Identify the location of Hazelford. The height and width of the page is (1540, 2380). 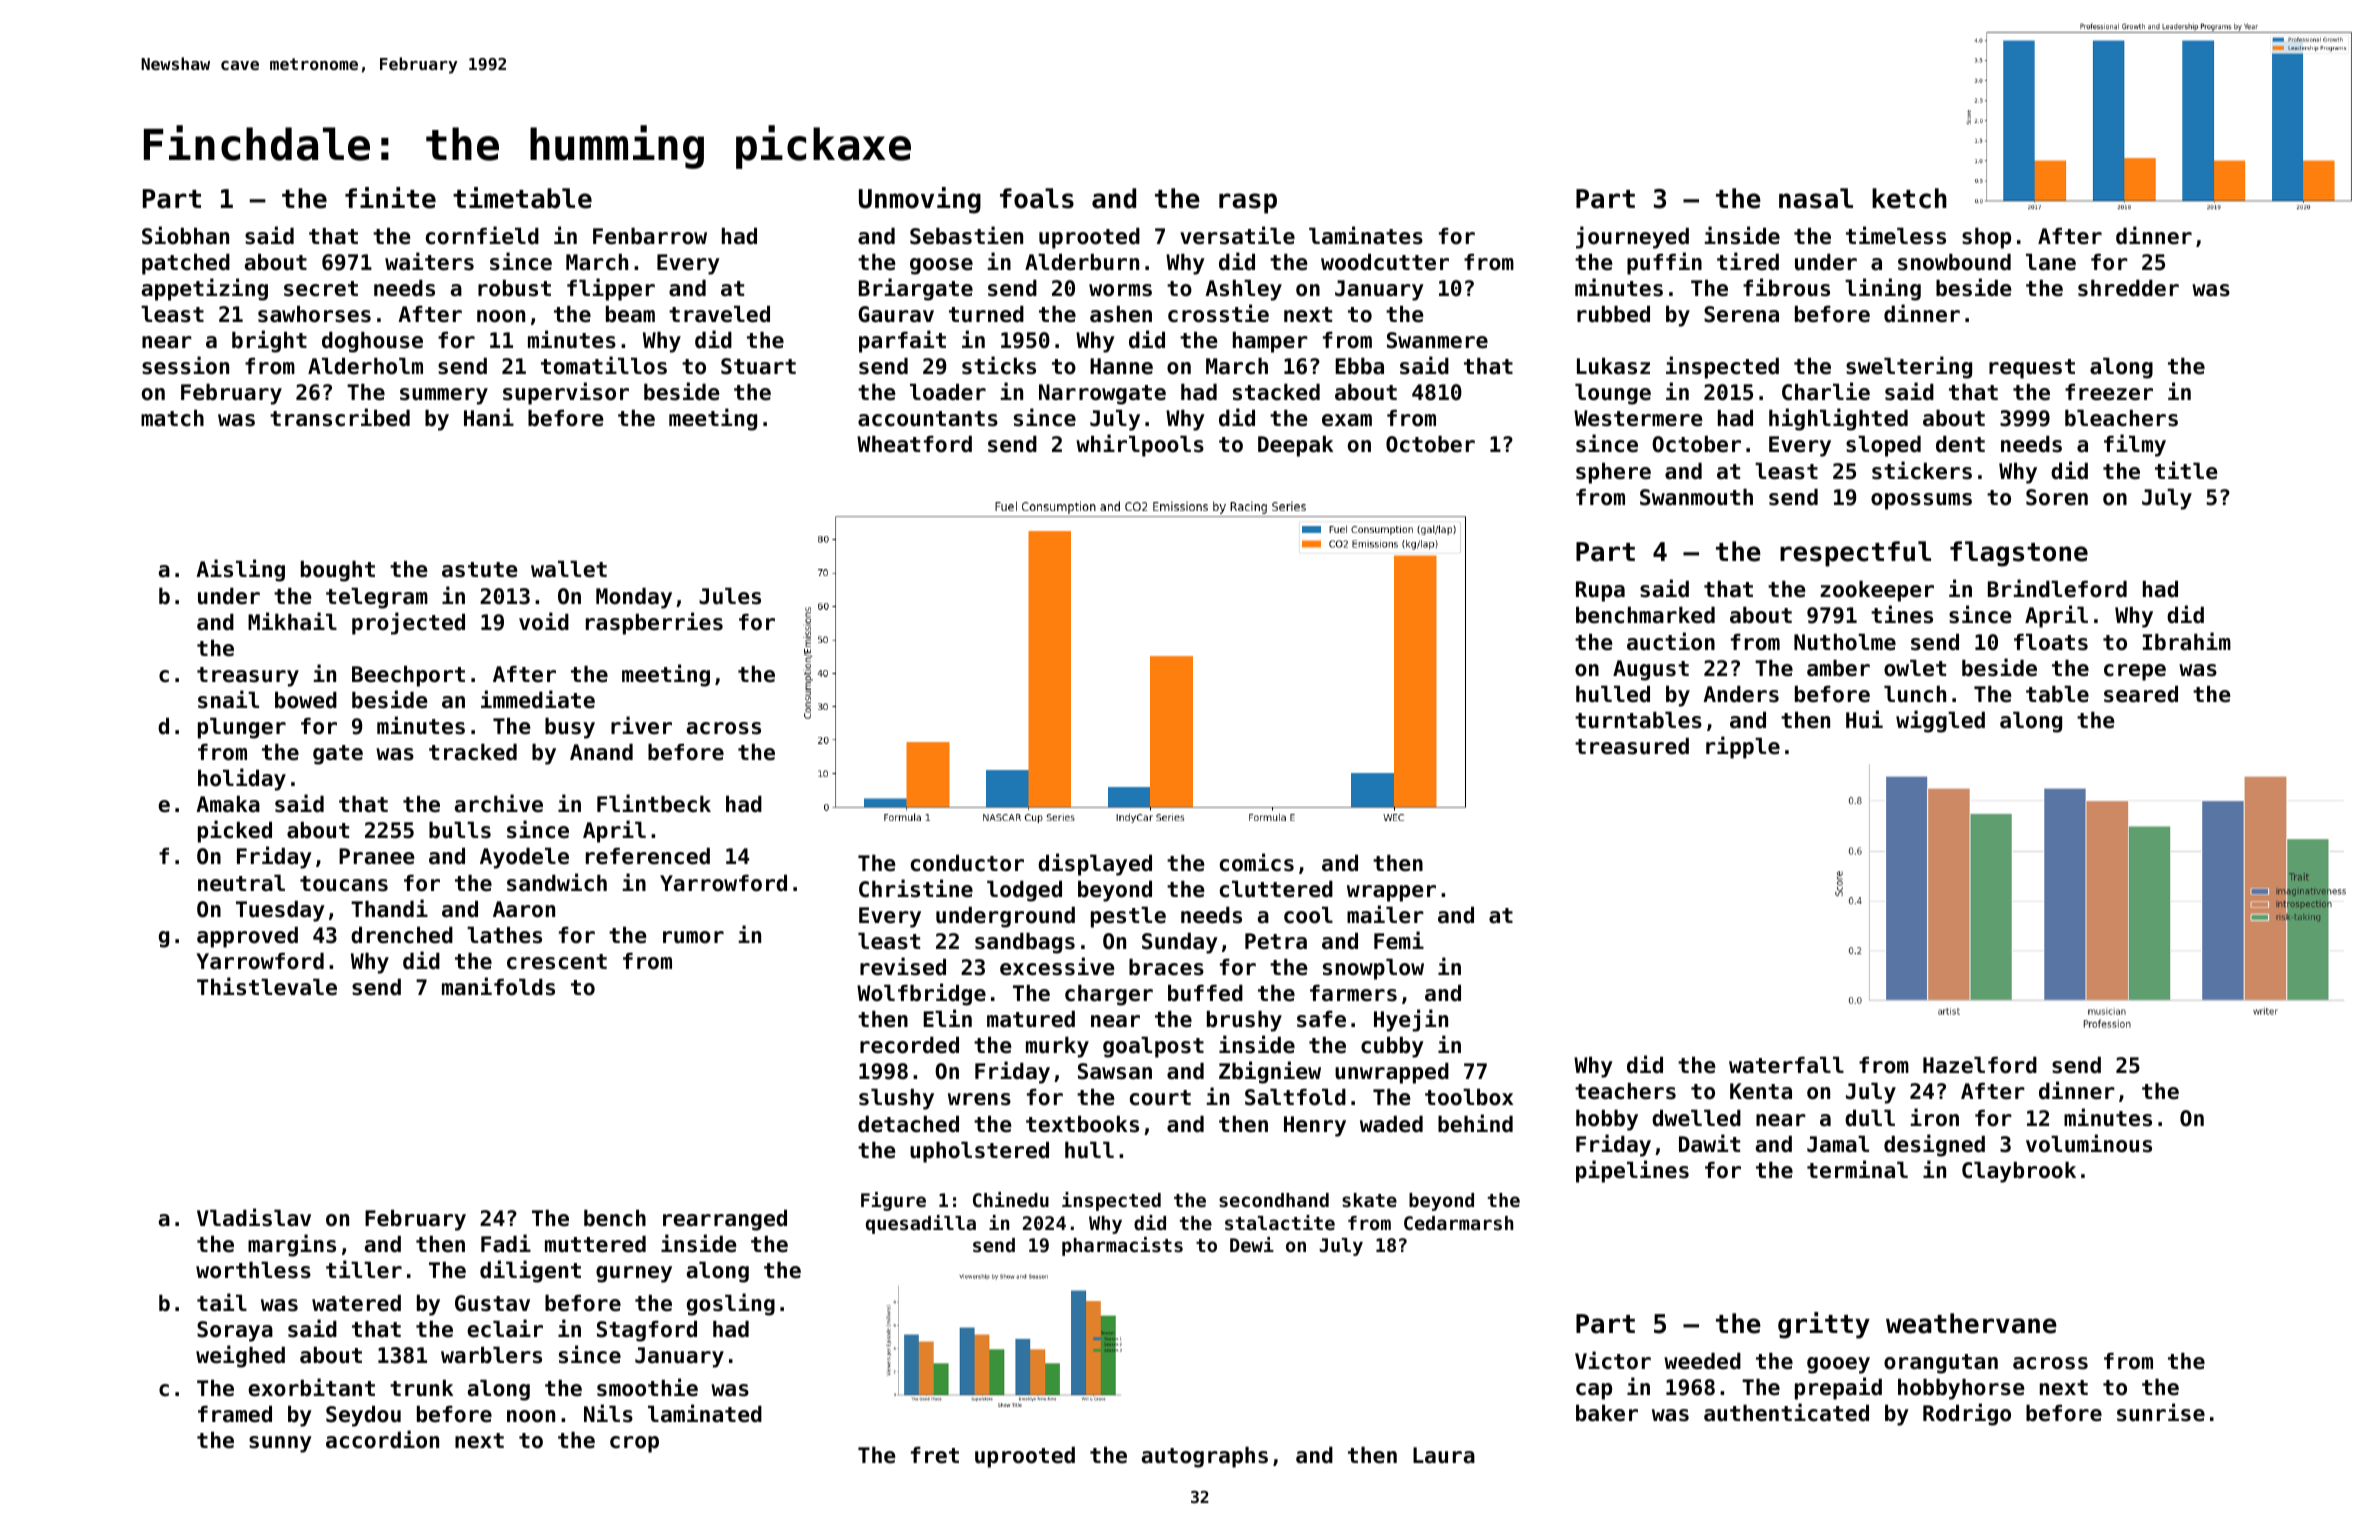
(1980, 1065).
